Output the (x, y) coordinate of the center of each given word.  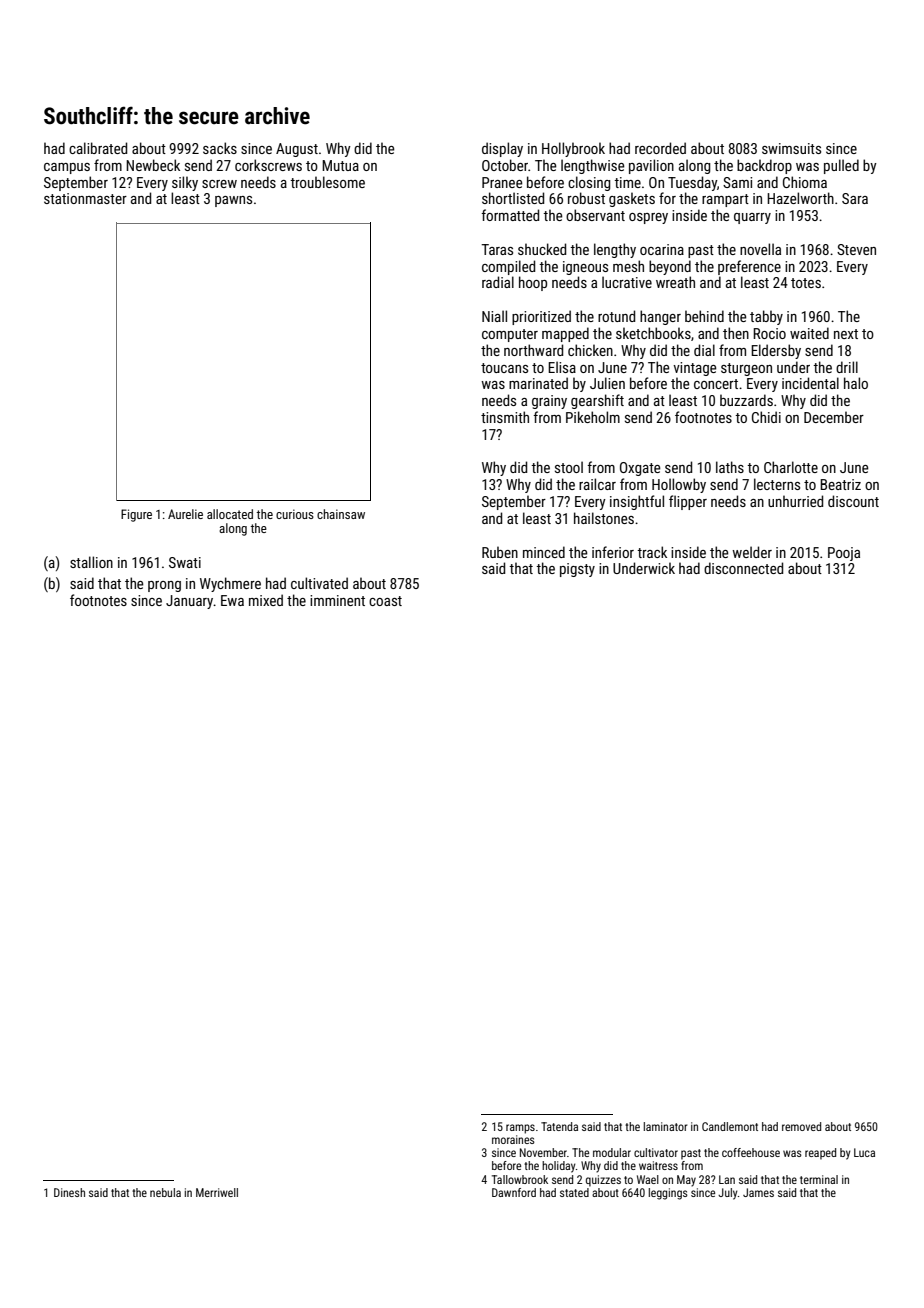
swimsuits (791, 148)
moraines (513, 1139)
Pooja (844, 554)
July (728, 1194)
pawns (233, 201)
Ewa (232, 600)
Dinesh (69, 1192)
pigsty (577, 570)
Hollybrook (573, 149)
